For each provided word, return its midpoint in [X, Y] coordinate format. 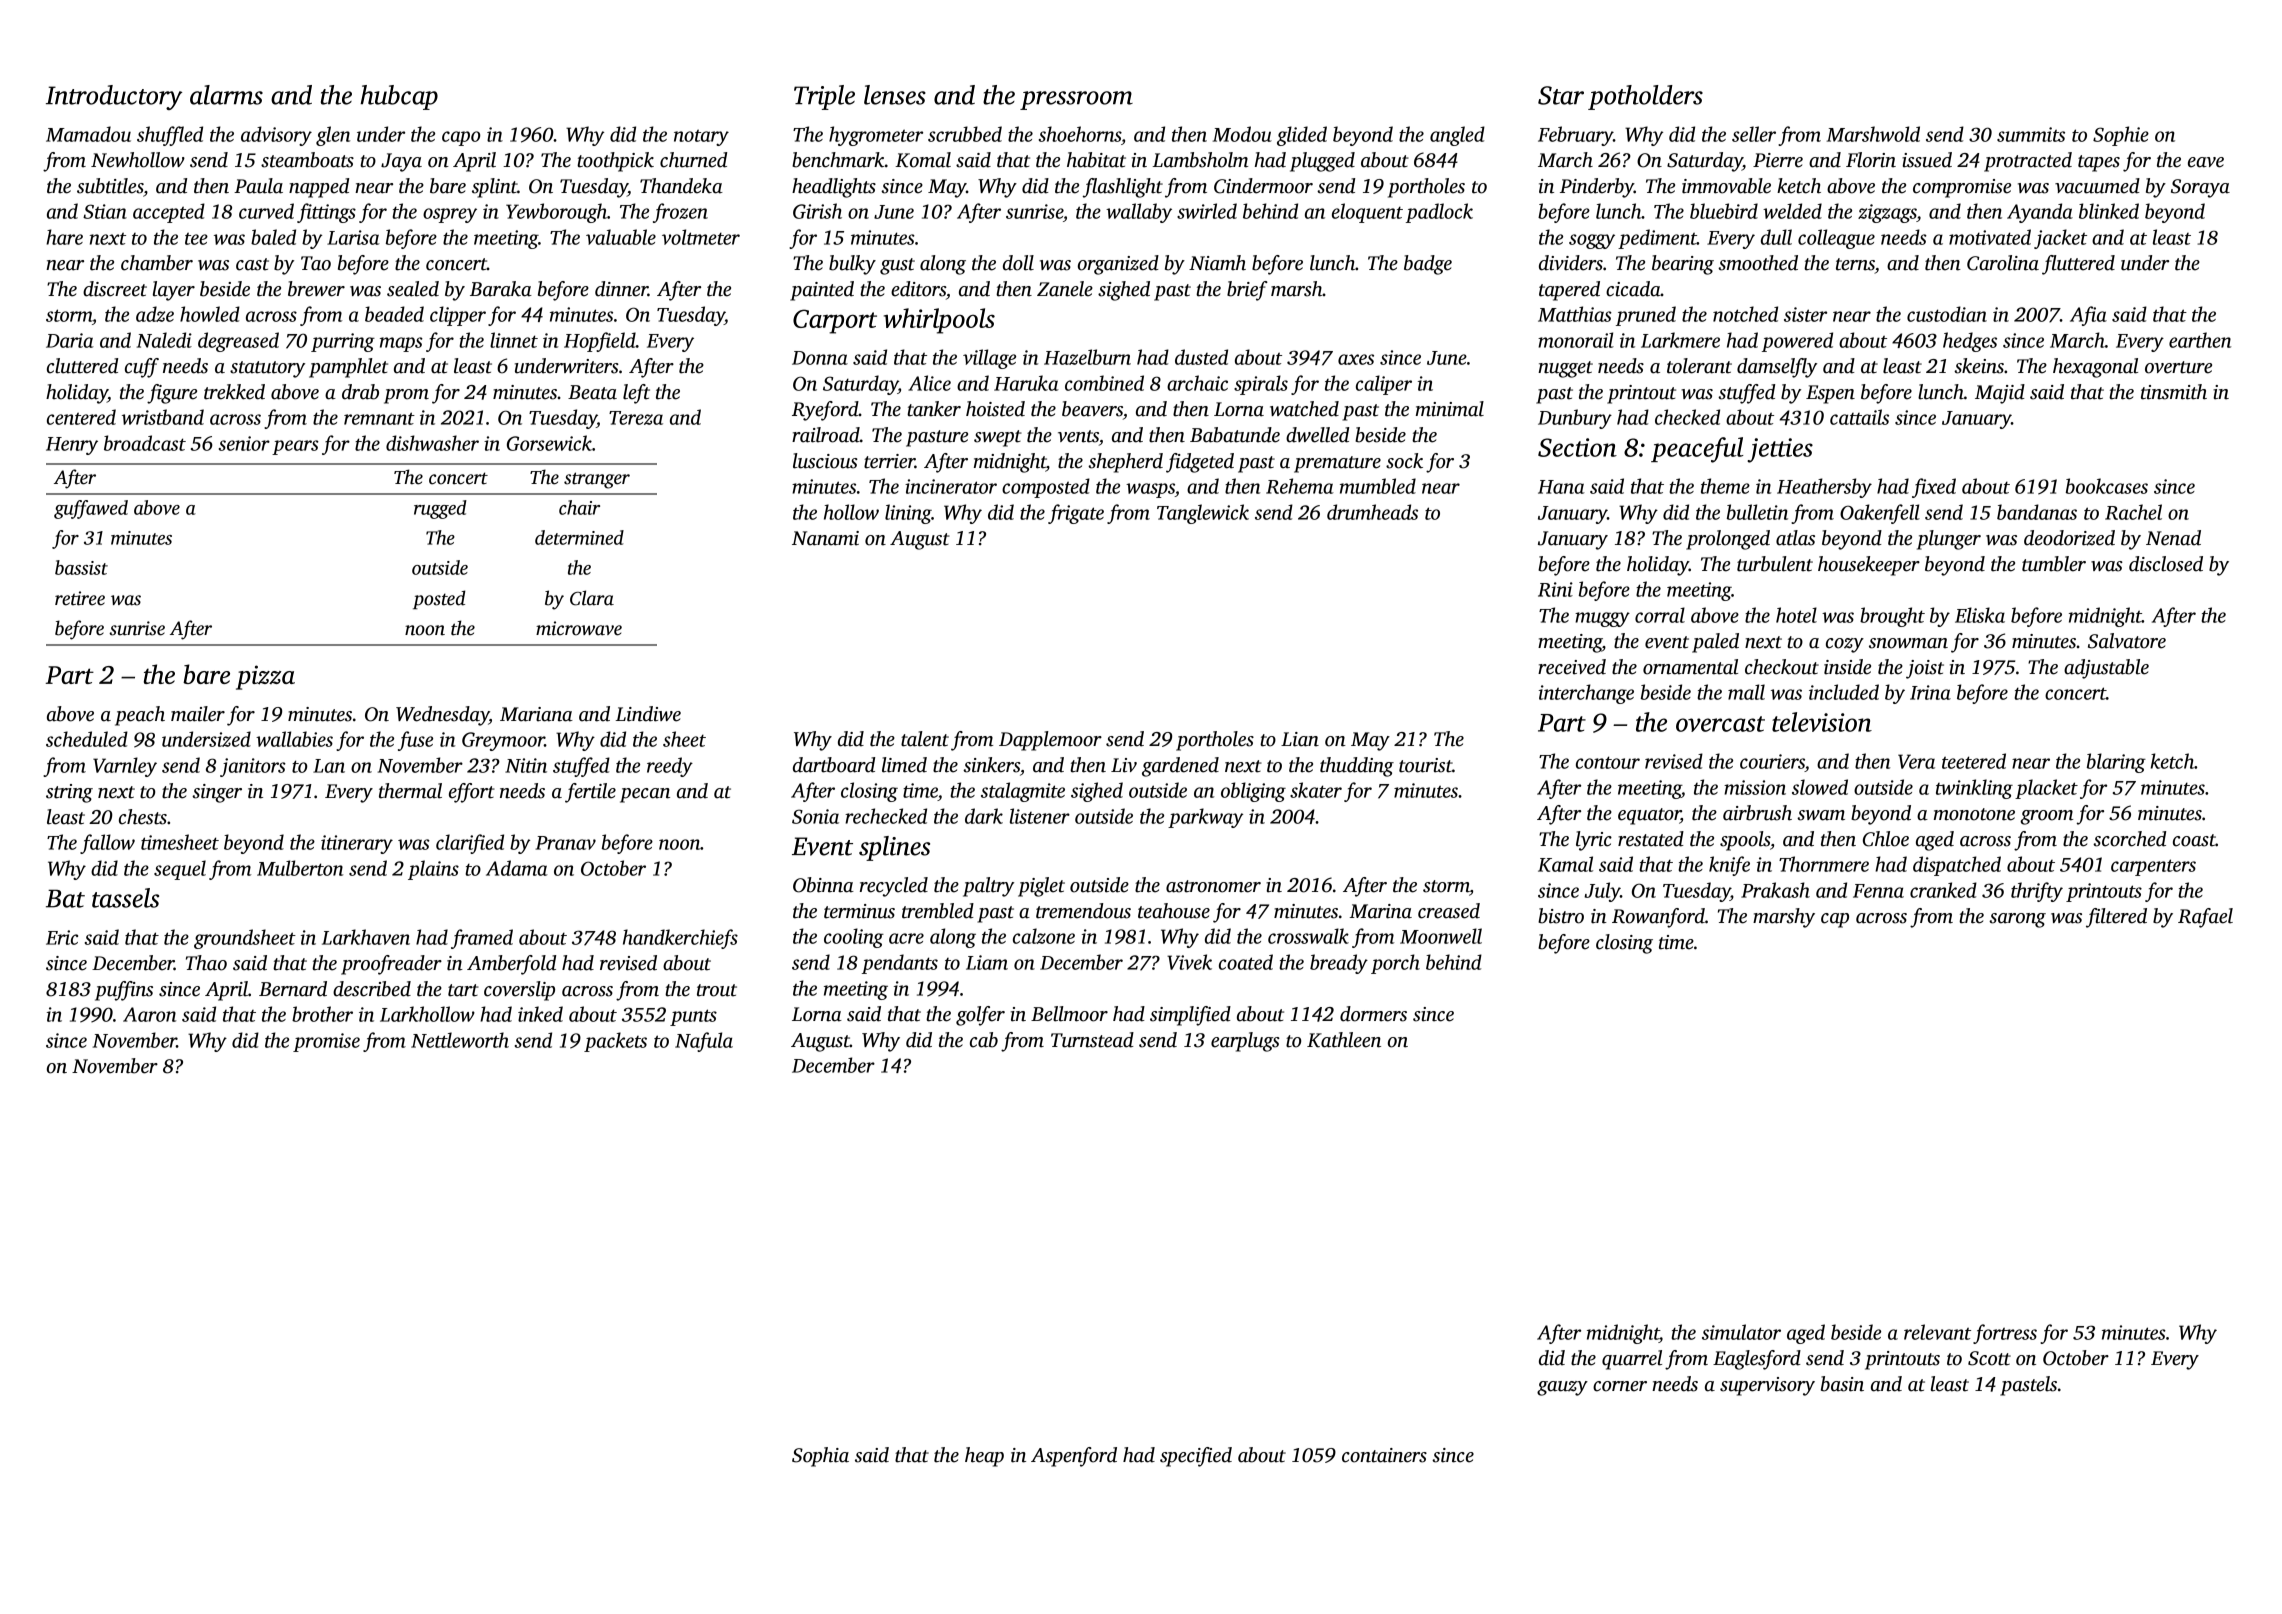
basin [1842, 1384]
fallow [107, 844]
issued [1927, 160]
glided [1302, 136]
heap [984, 1457]
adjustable [2106, 669]
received [1572, 667]
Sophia [820, 1457]
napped [319, 188]
